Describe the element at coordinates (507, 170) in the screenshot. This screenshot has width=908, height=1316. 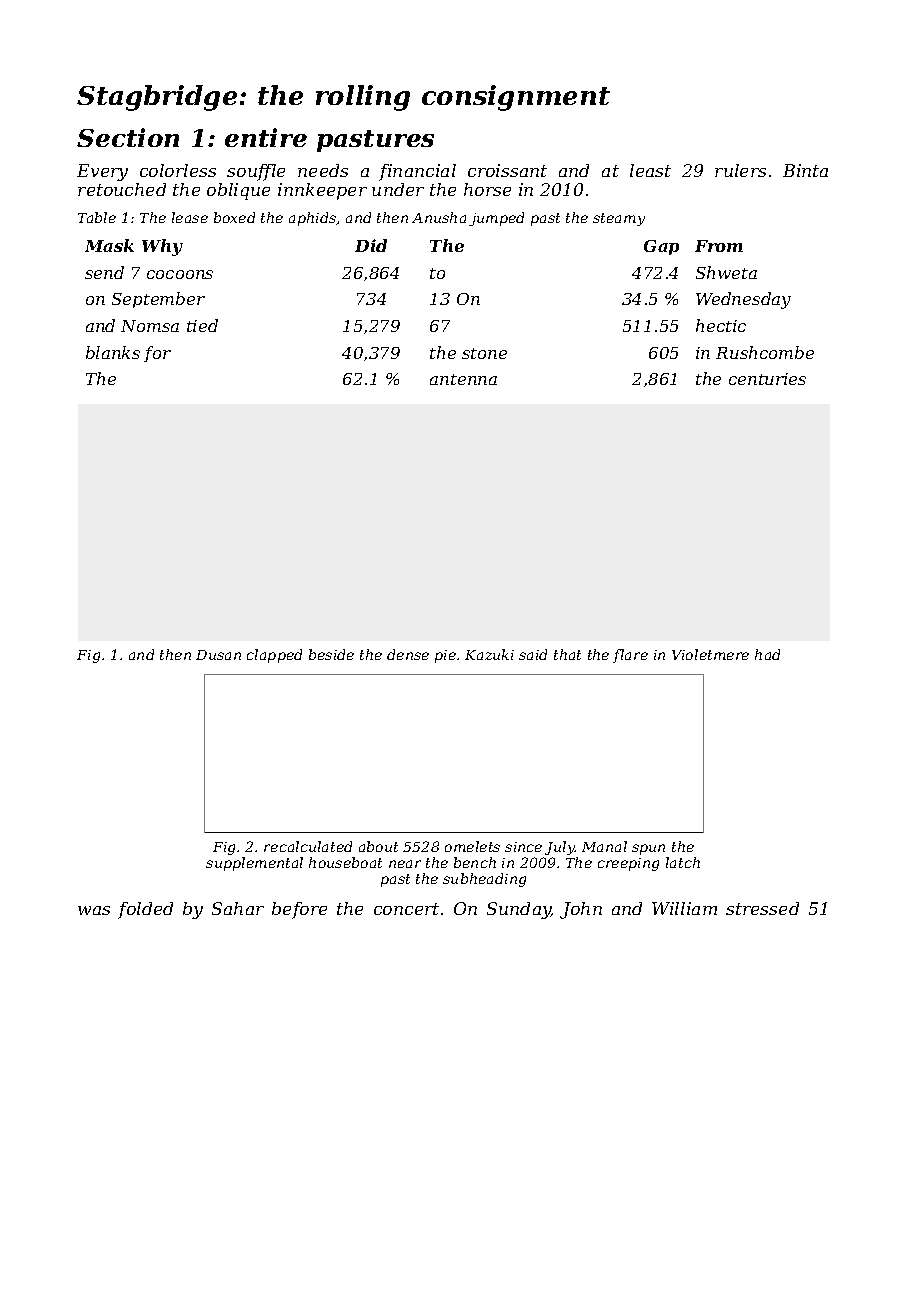
I see `croissant` at that location.
